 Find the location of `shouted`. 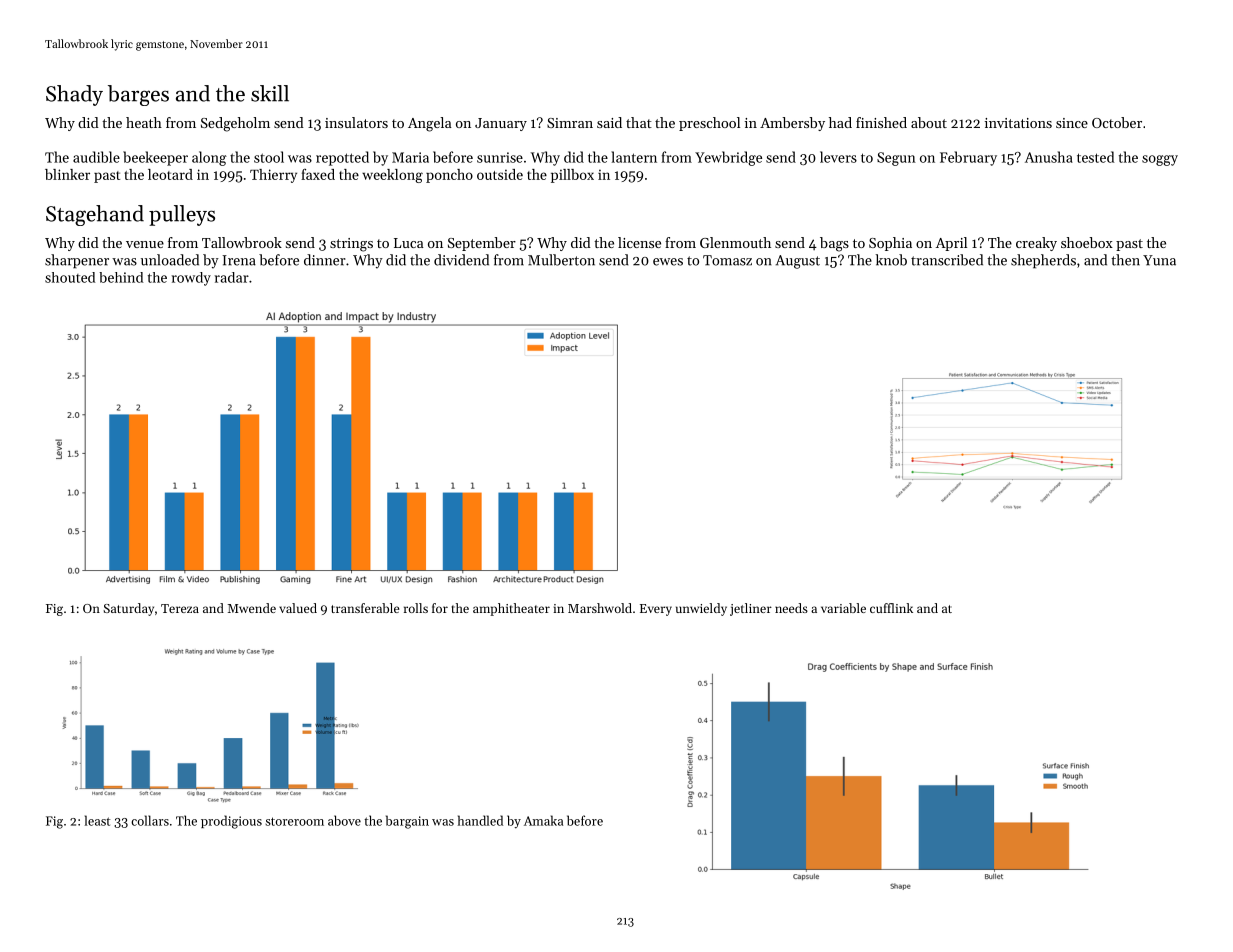

shouted is located at coordinates (70, 277).
